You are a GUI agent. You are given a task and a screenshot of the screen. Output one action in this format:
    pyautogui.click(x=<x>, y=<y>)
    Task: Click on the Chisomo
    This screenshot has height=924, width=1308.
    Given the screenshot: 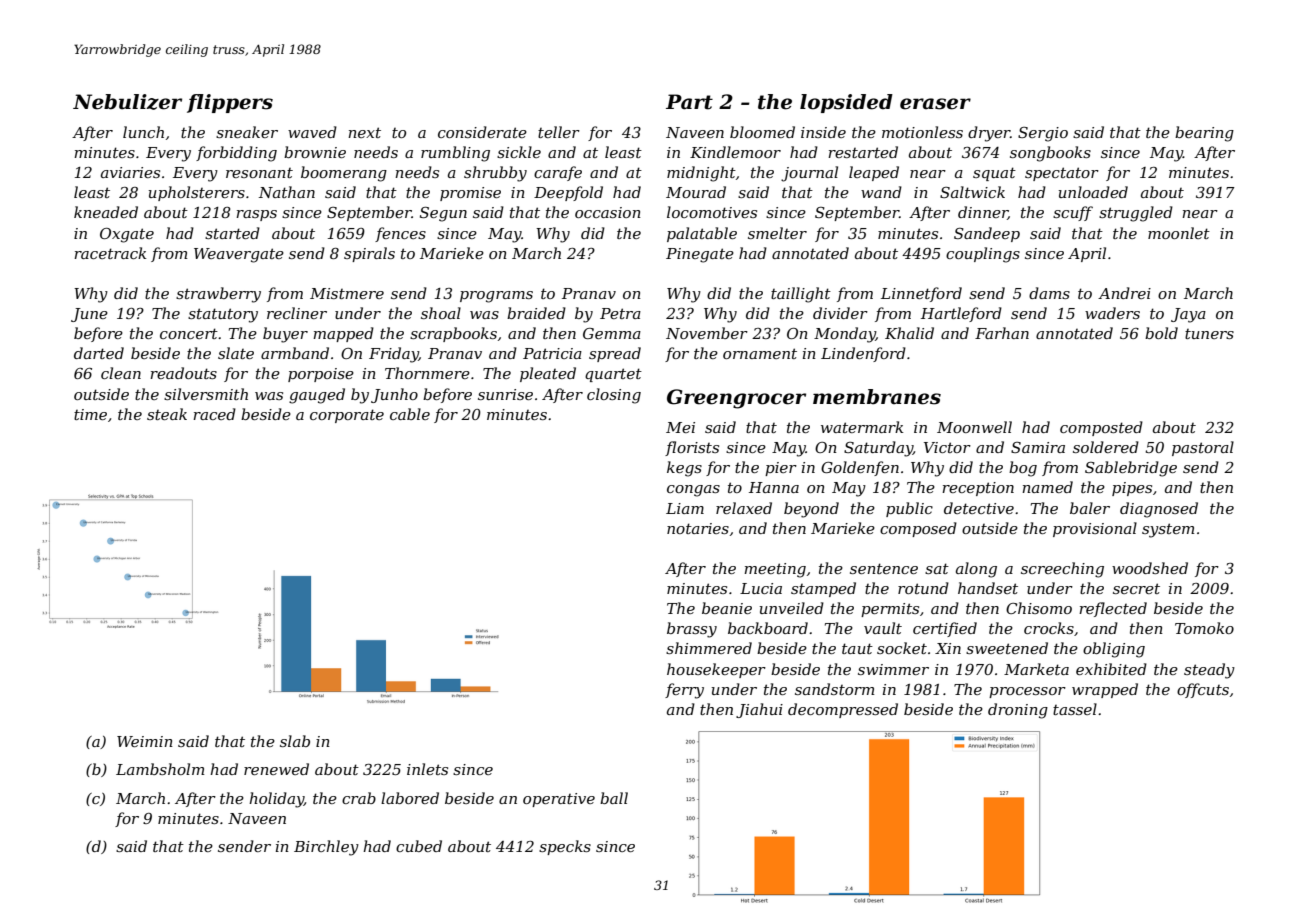 What is the action you would take?
    pyautogui.click(x=1039, y=608)
